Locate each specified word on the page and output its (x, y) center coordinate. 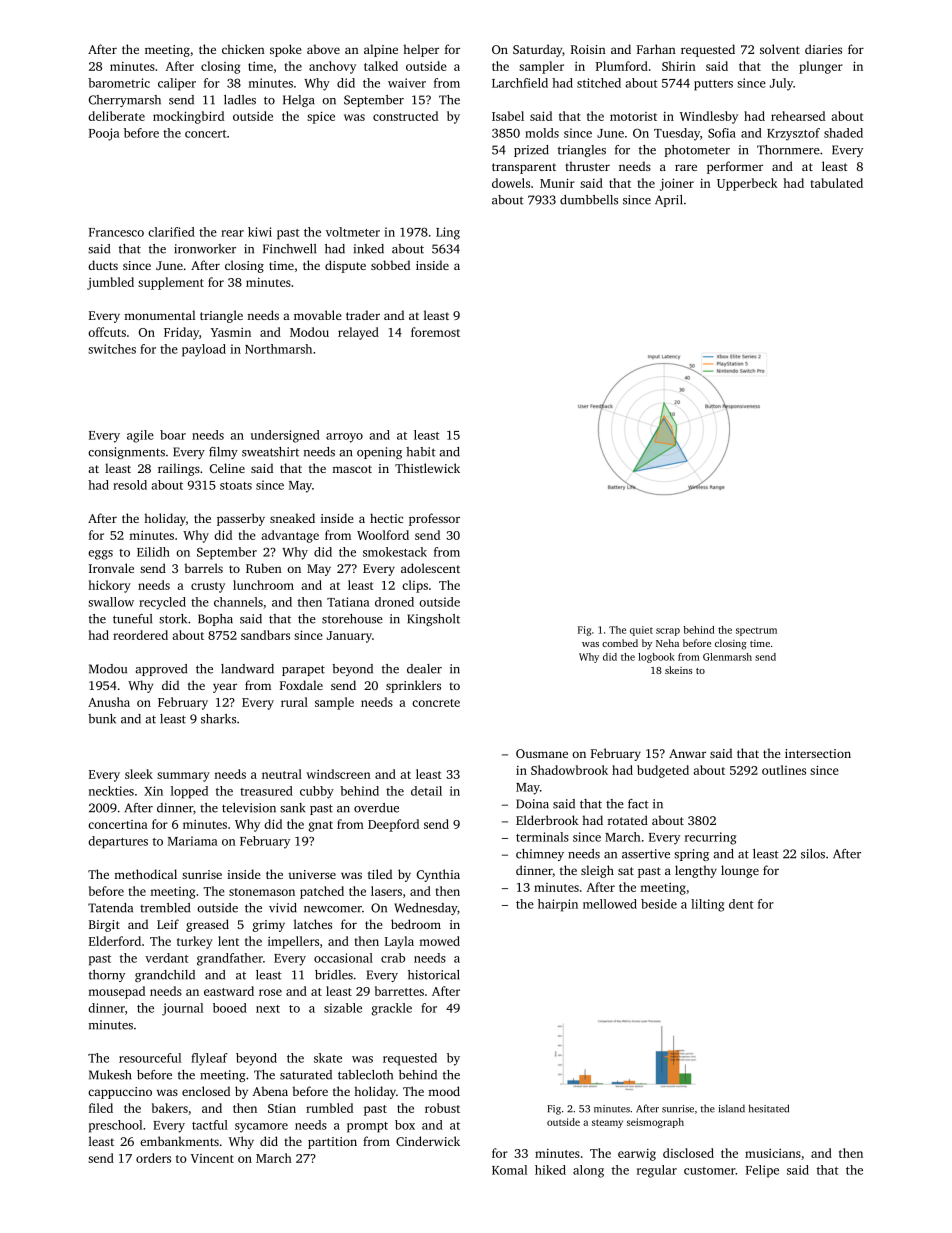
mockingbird (188, 117)
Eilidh (153, 552)
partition (332, 1143)
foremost (435, 332)
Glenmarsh (727, 657)
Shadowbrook (569, 770)
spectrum (756, 631)
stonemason (262, 892)
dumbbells (589, 200)
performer (735, 167)
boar (173, 435)
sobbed (390, 265)
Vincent (212, 1158)
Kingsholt (433, 620)
